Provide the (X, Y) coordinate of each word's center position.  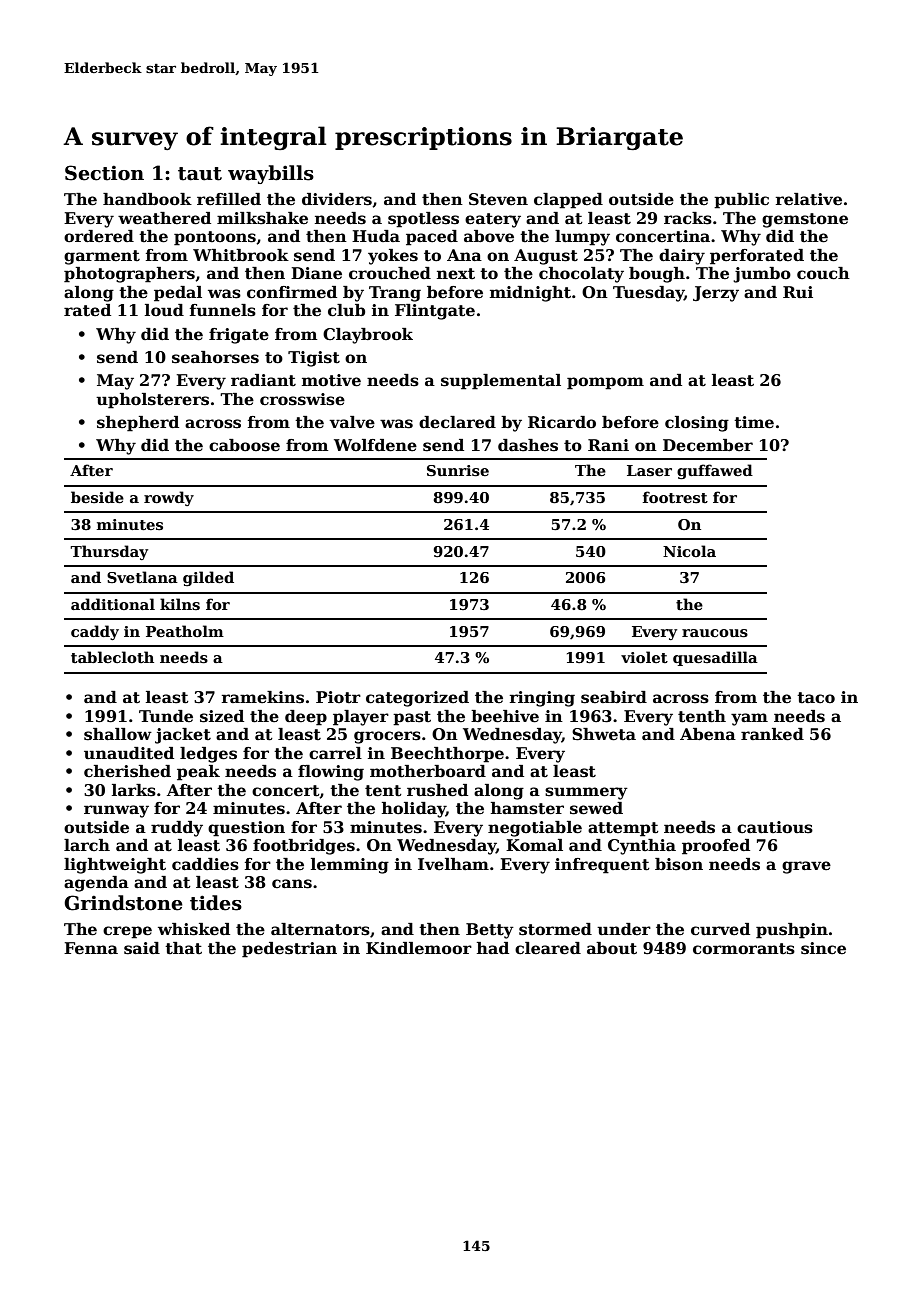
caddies (205, 864)
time (754, 422)
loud (164, 310)
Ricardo (562, 422)
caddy (95, 632)
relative (809, 199)
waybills (271, 174)
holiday (414, 810)
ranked (772, 734)
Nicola (689, 551)
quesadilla (715, 658)
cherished (127, 771)
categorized (417, 699)
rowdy (169, 498)
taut (200, 174)
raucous (715, 633)
